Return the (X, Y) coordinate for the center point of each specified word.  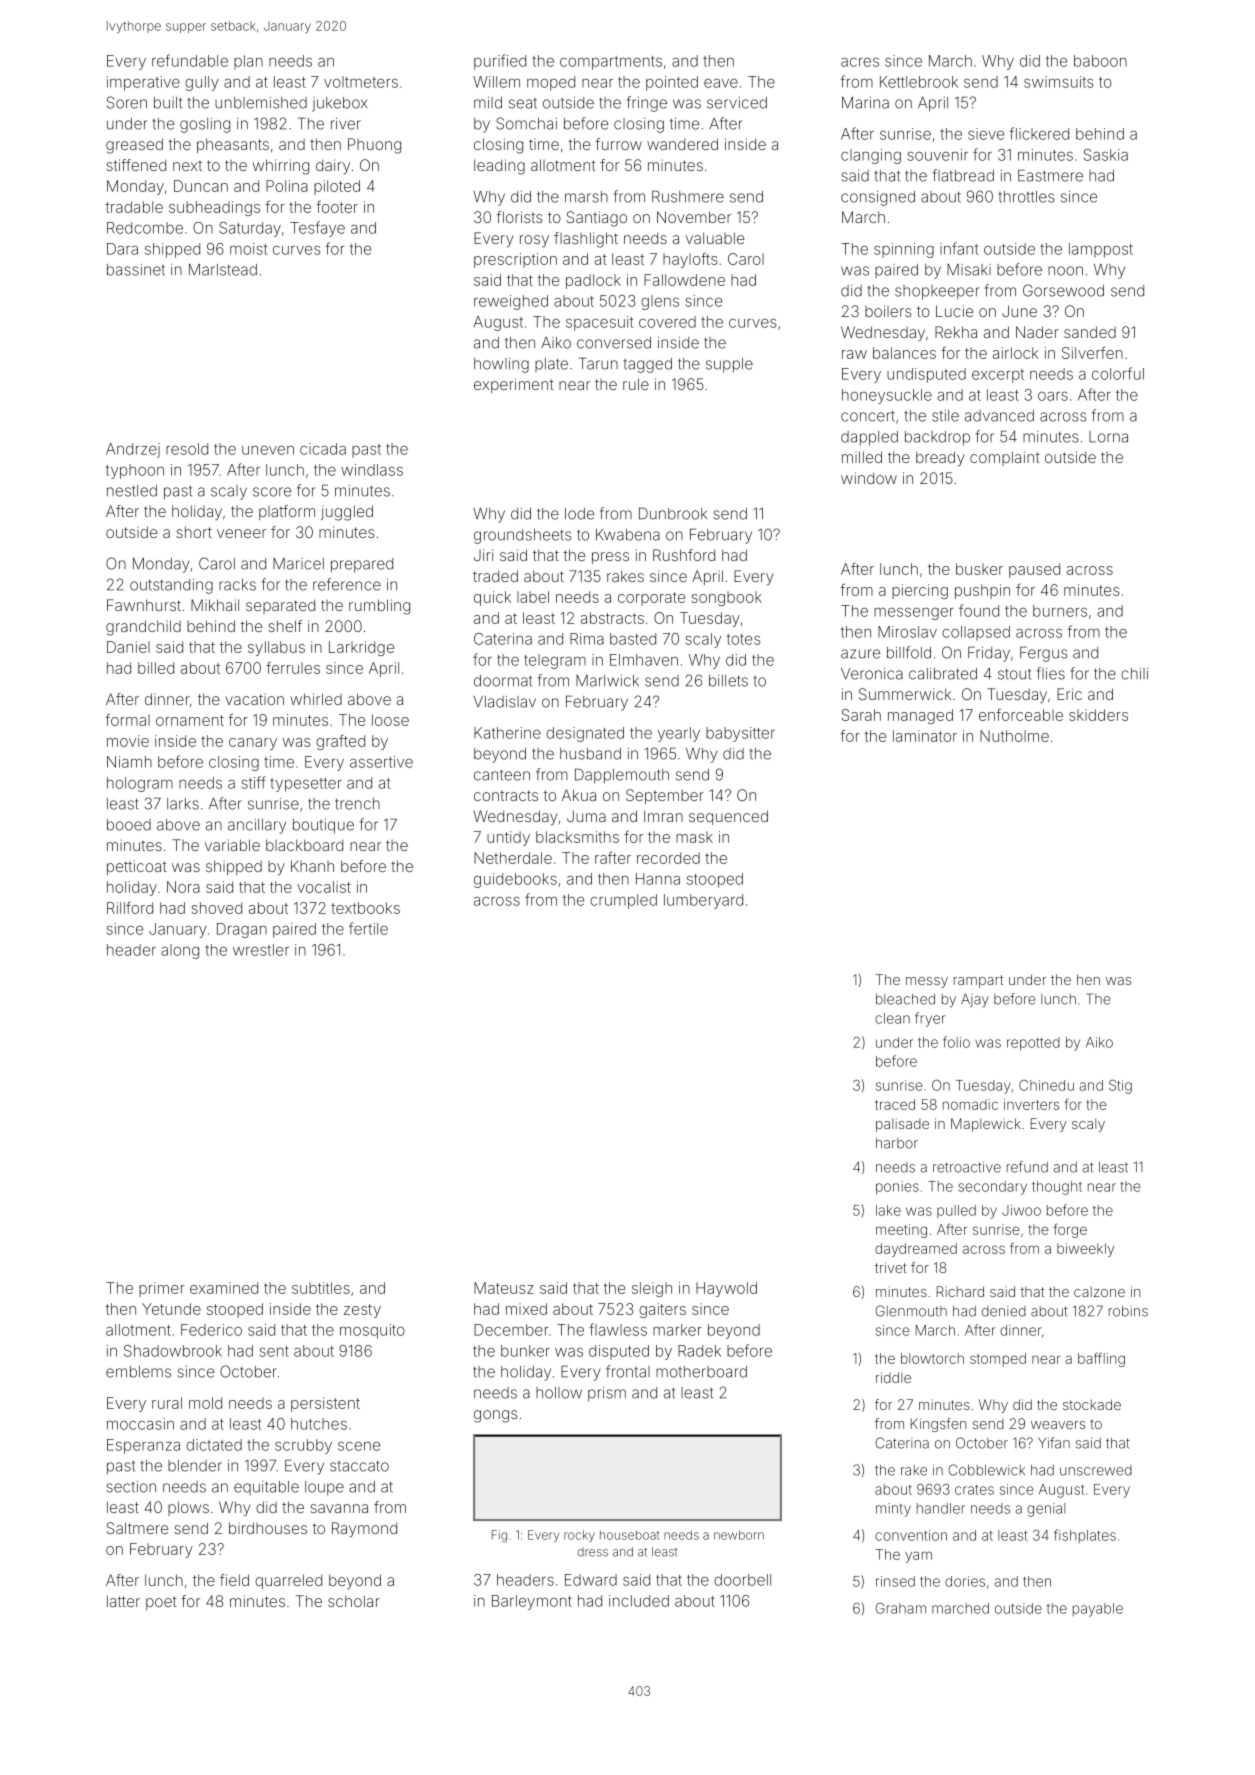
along (180, 951)
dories (965, 1581)
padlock (593, 281)
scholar (354, 1601)
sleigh (652, 1289)
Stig (1120, 1087)
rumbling (379, 607)
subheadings (214, 208)
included (639, 1601)
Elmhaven (644, 660)
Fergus (1043, 654)
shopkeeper (937, 292)
